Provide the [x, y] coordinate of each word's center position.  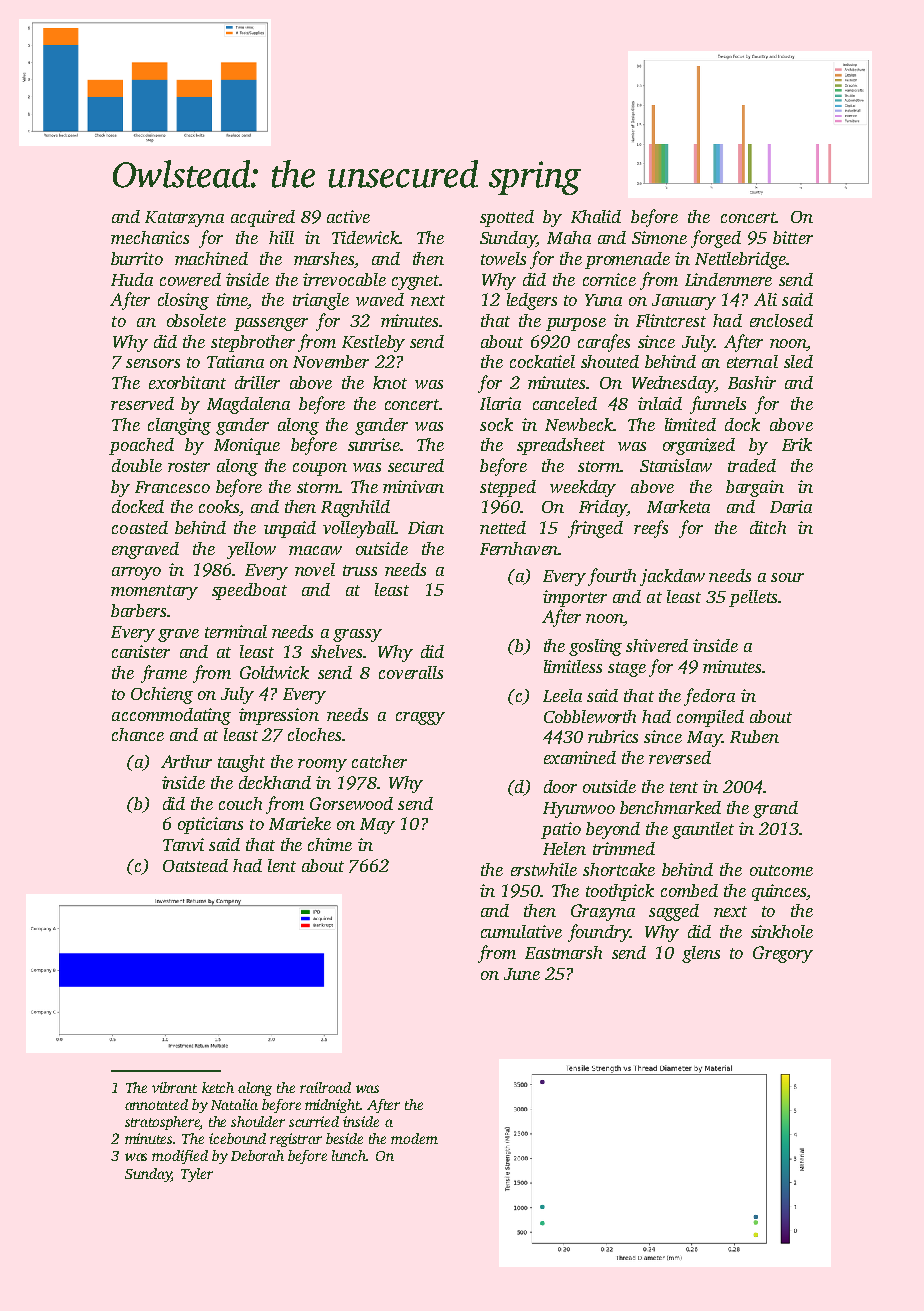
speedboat [249, 591]
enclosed [781, 320]
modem [414, 1138]
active [348, 216]
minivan [413, 486]
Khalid [596, 216]
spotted [507, 218]
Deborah [257, 1155]
